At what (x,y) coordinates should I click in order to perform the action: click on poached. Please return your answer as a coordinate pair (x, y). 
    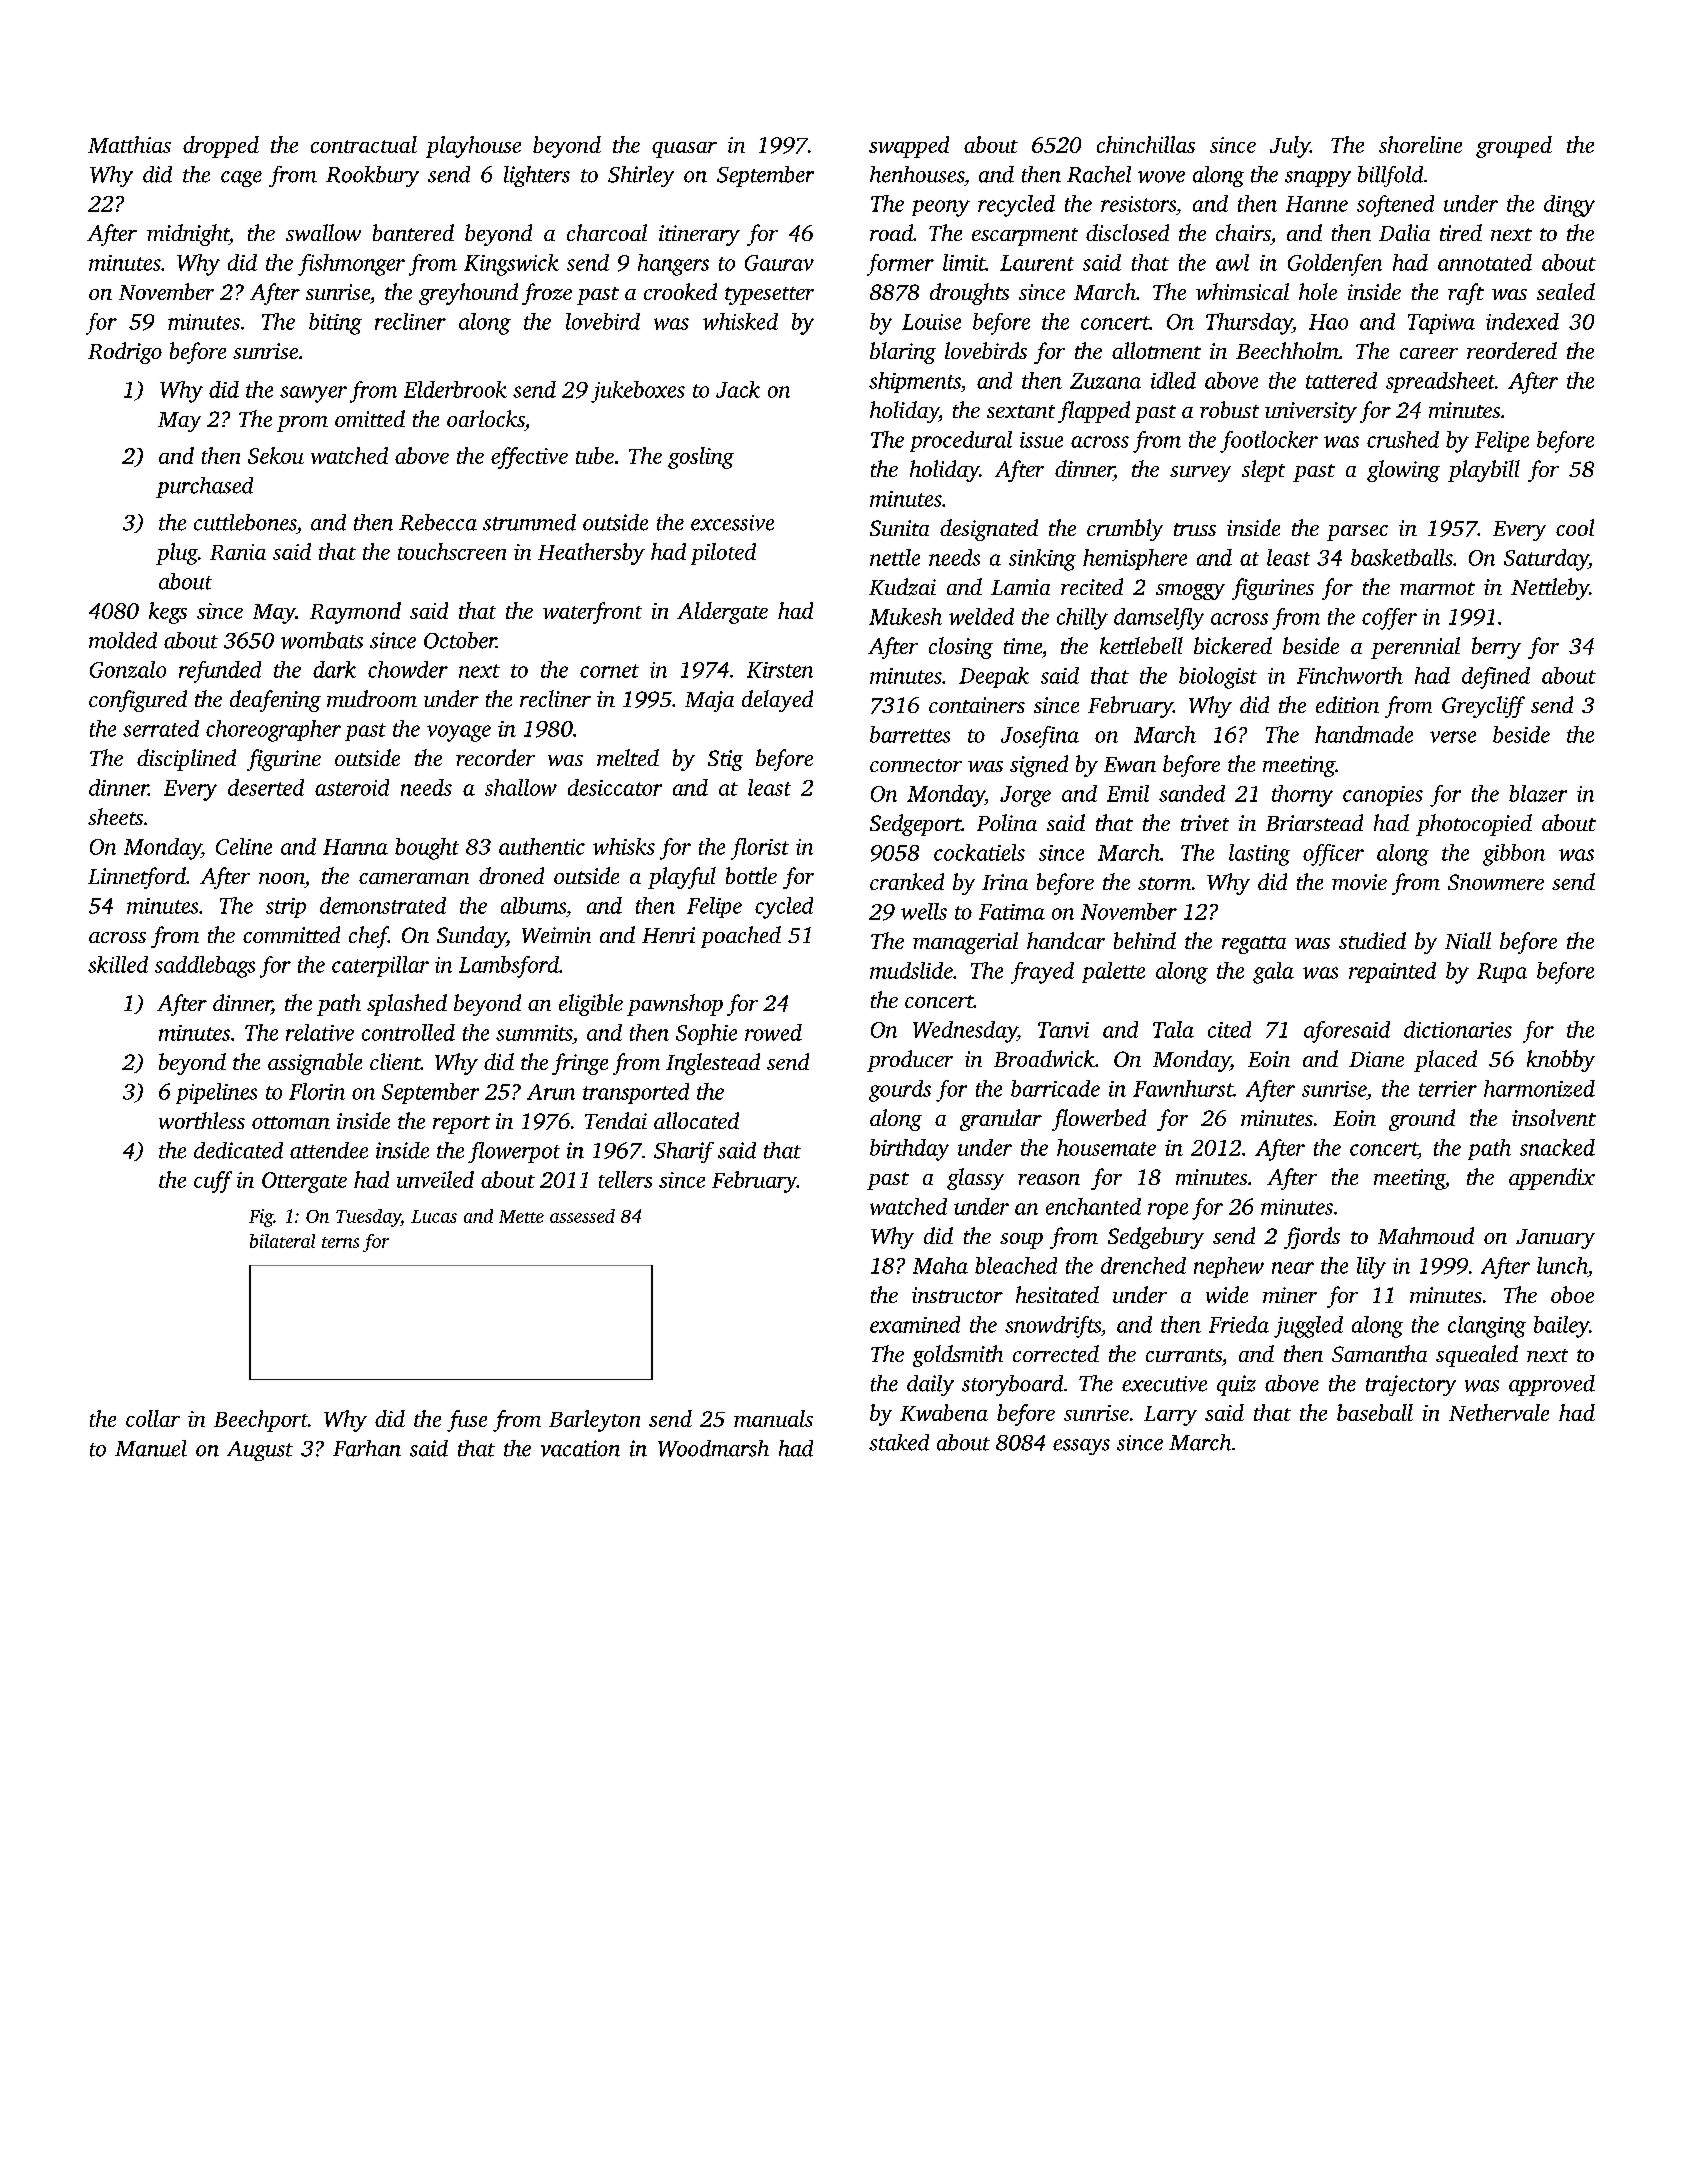
    Looking at the image, I should click on (741, 937).
